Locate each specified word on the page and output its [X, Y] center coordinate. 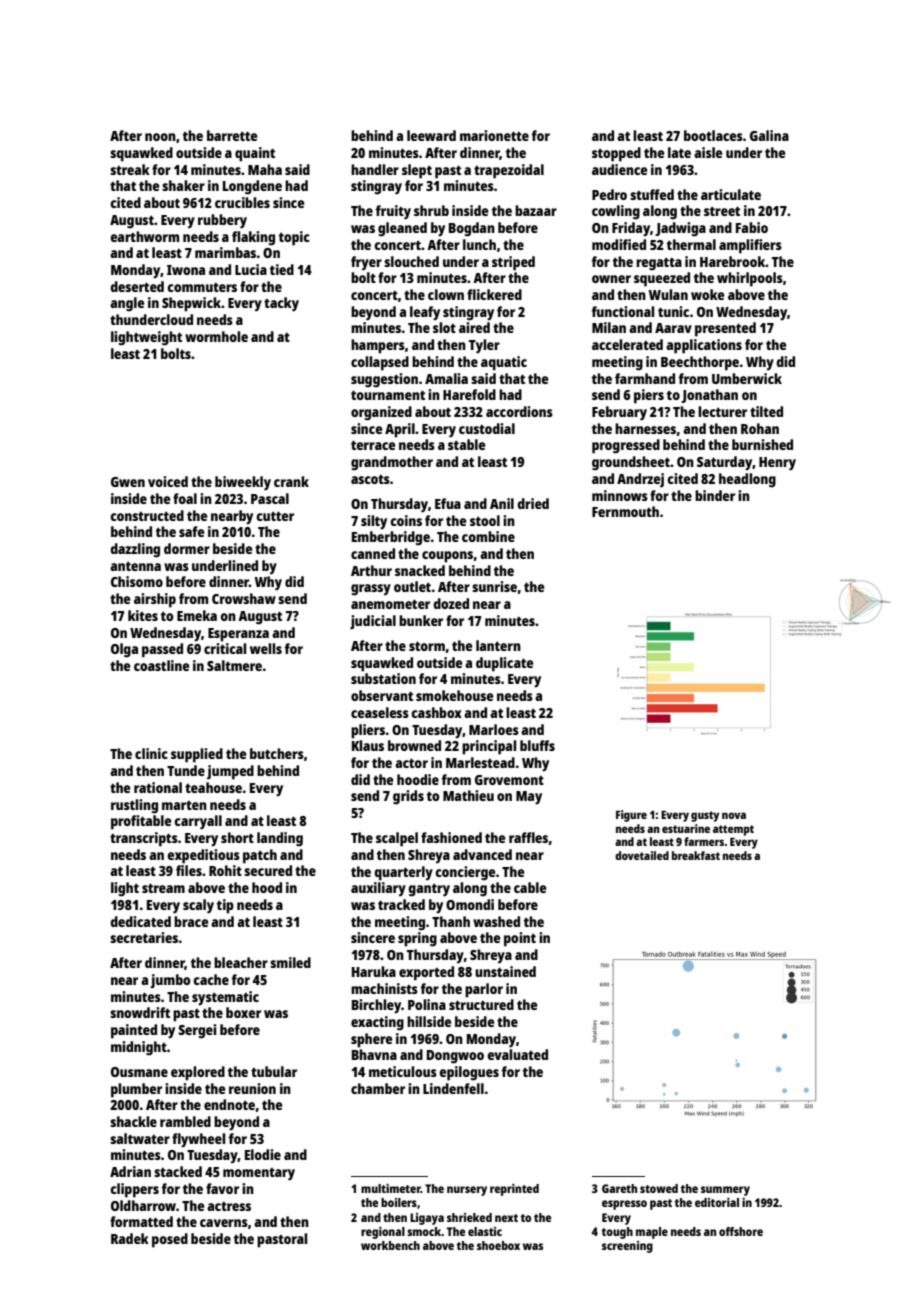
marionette [494, 135]
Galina [769, 135]
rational [158, 787]
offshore [741, 1231]
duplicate [504, 664]
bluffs [537, 745]
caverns [224, 1223]
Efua [448, 503]
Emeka [197, 615]
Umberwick [747, 378]
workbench [390, 1245]
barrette [232, 135]
